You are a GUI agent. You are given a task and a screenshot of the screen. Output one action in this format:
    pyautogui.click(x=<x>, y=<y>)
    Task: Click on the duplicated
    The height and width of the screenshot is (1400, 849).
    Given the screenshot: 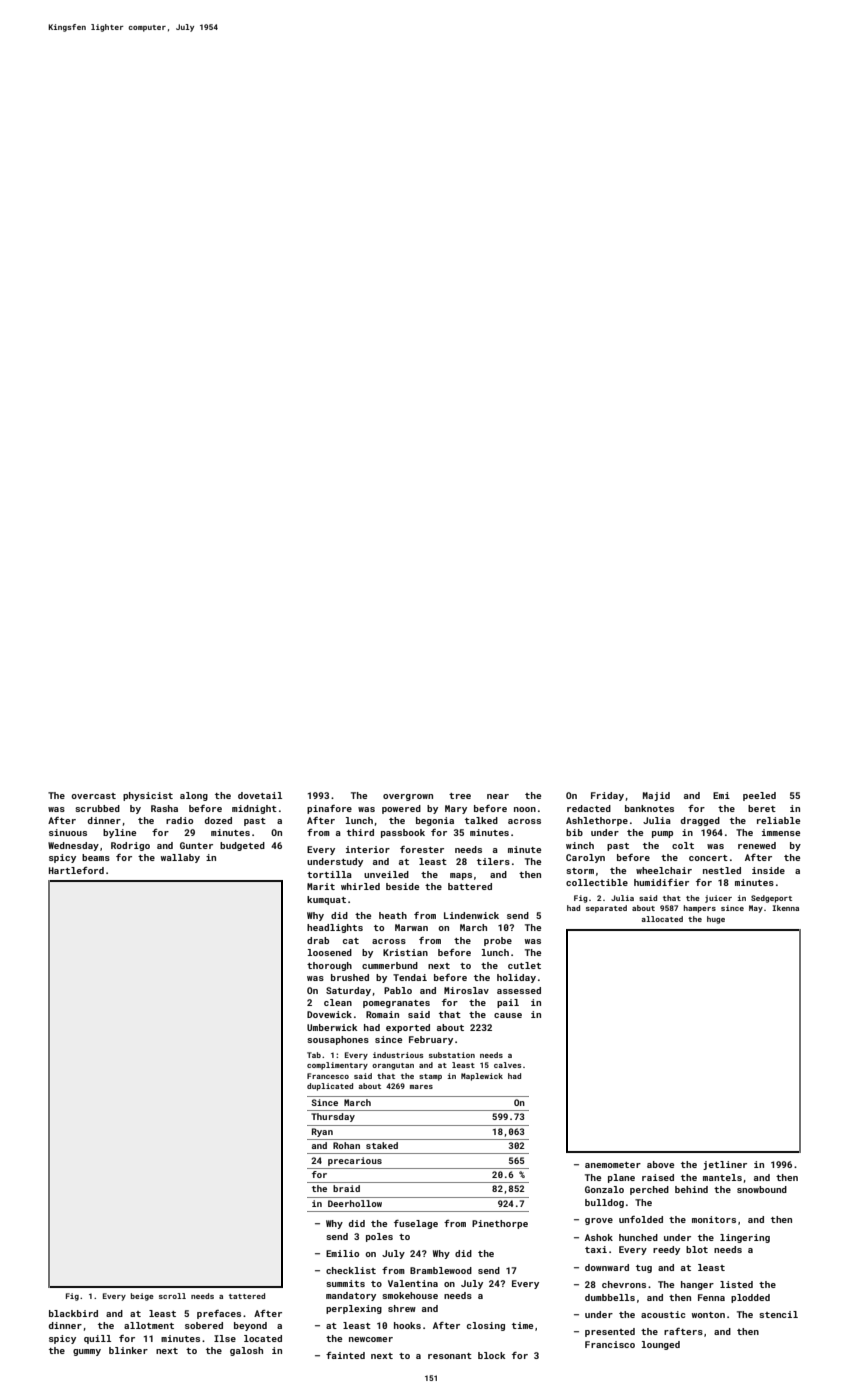 What is the action you would take?
    pyautogui.click(x=330, y=1087)
